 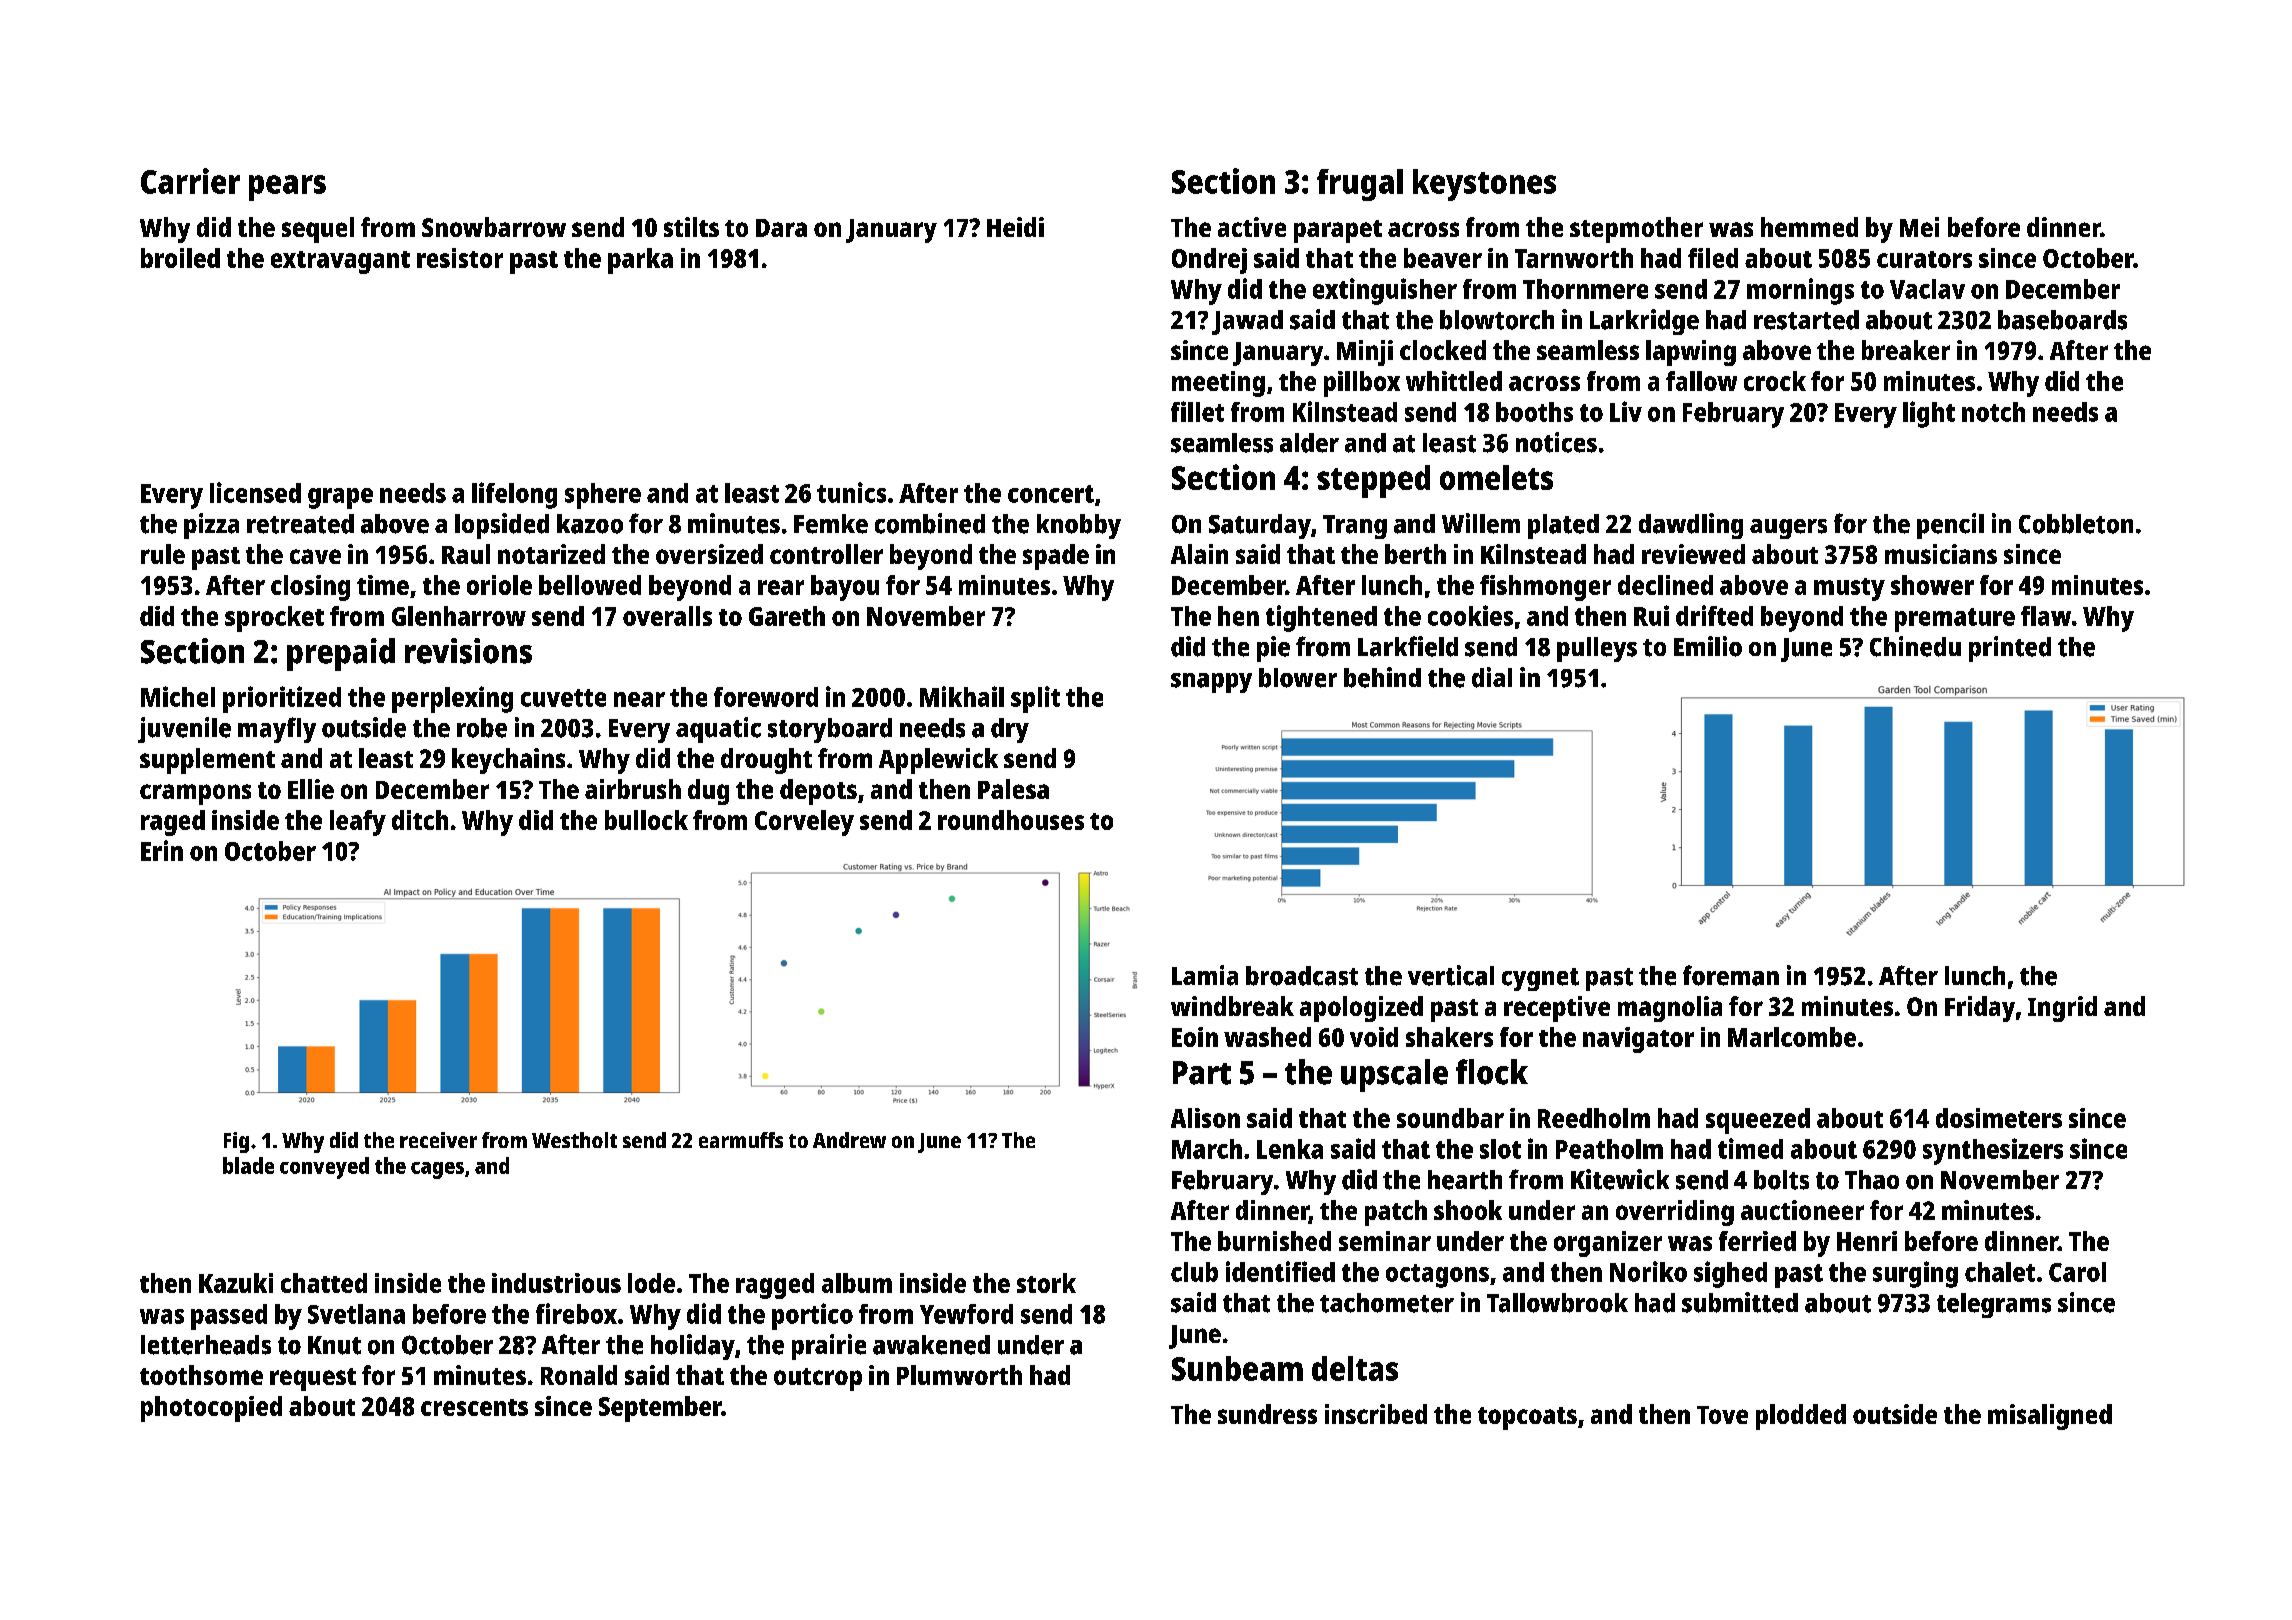 What do you see at coordinates (1731, 975) in the page?
I see `foreman` at bounding box center [1731, 975].
